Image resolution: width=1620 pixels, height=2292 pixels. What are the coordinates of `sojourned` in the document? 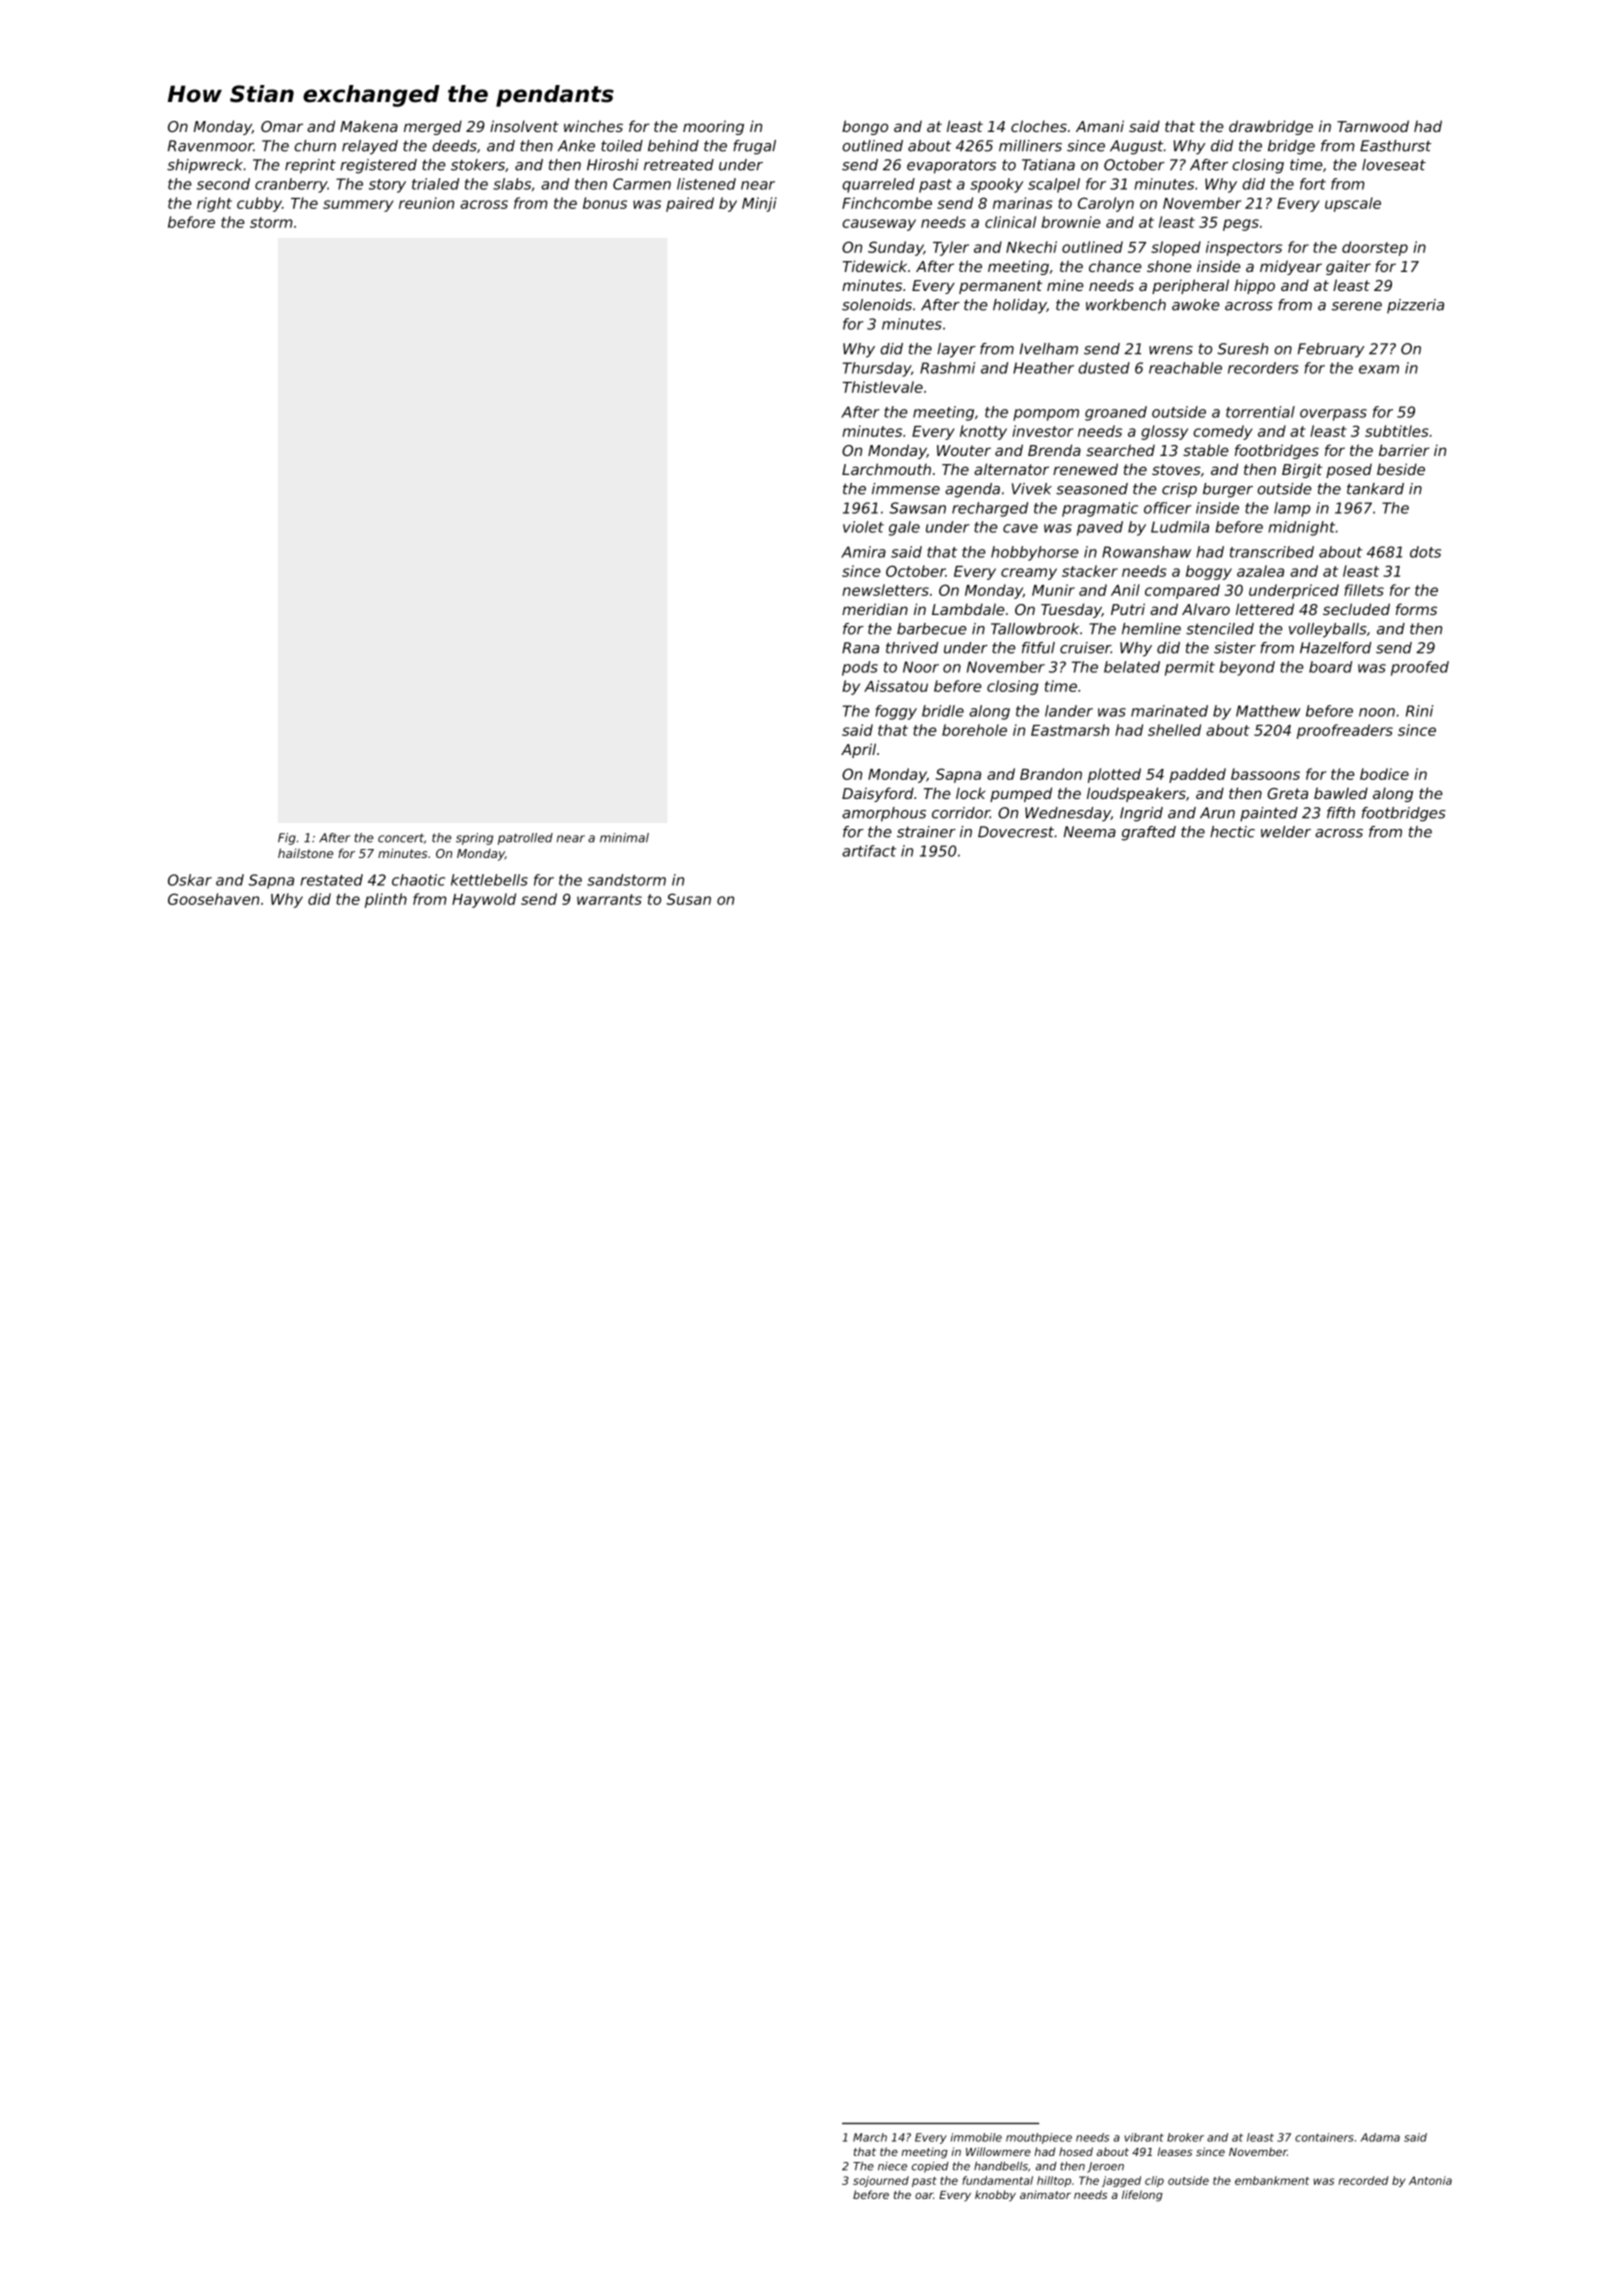 It's located at (881, 2181).
